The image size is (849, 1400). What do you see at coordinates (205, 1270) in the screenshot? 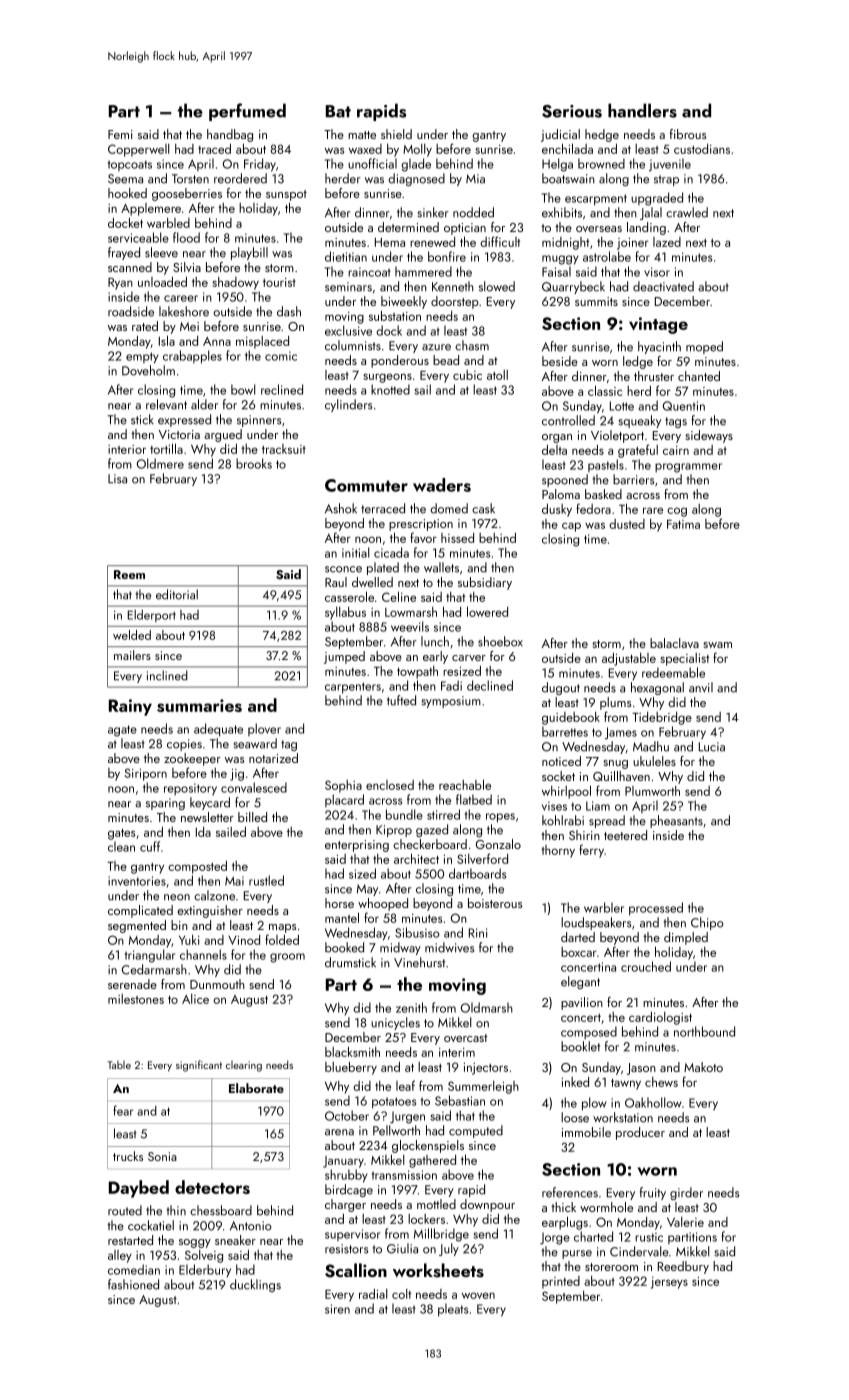
I see `Elderbury` at bounding box center [205, 1270].
